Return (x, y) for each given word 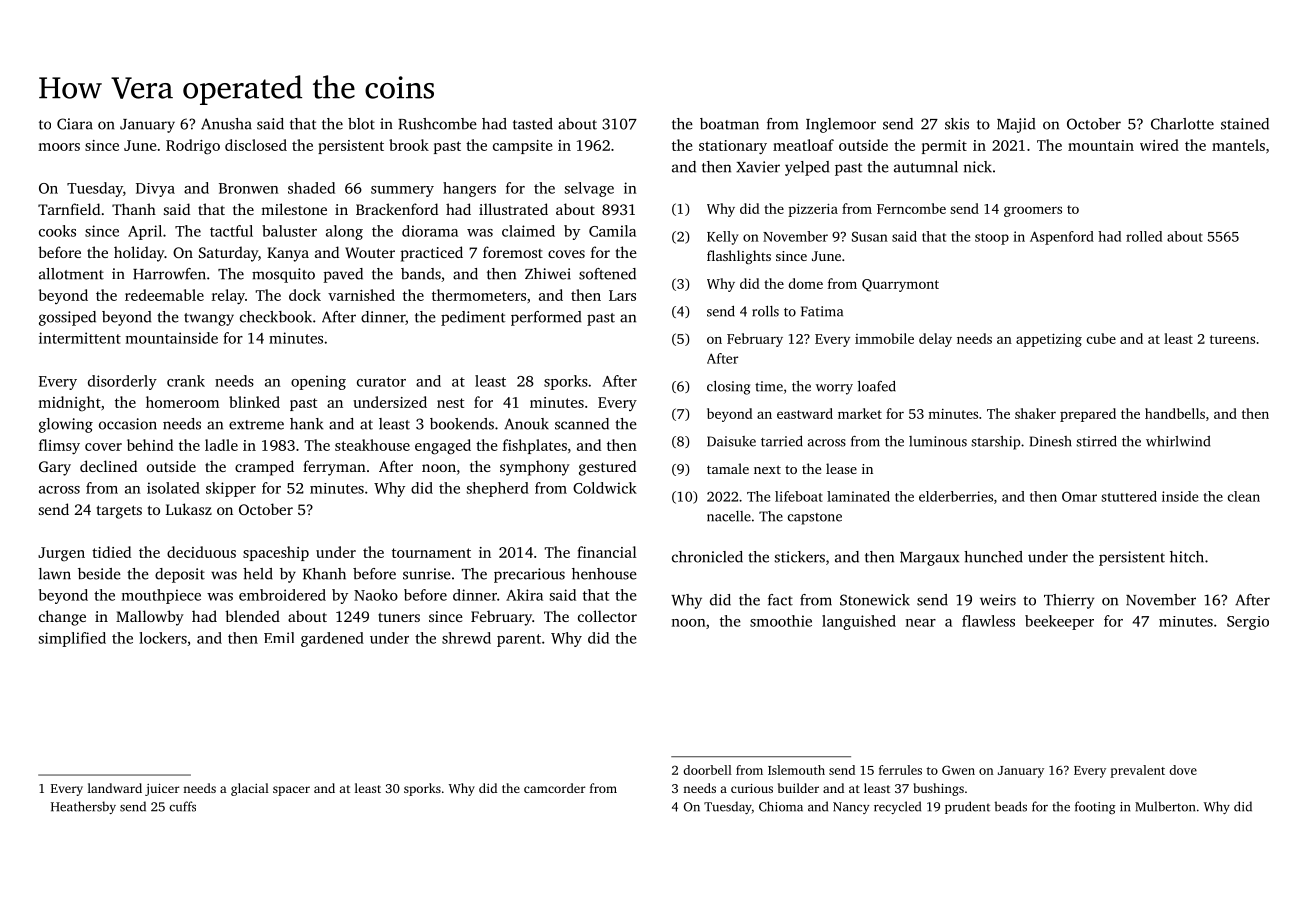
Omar (1079, 496)
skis (957, 124)
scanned (582, 424)
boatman (729, 124)
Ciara (75, 124)
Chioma (781, 806)
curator (381, 382)
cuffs (182, 806)
